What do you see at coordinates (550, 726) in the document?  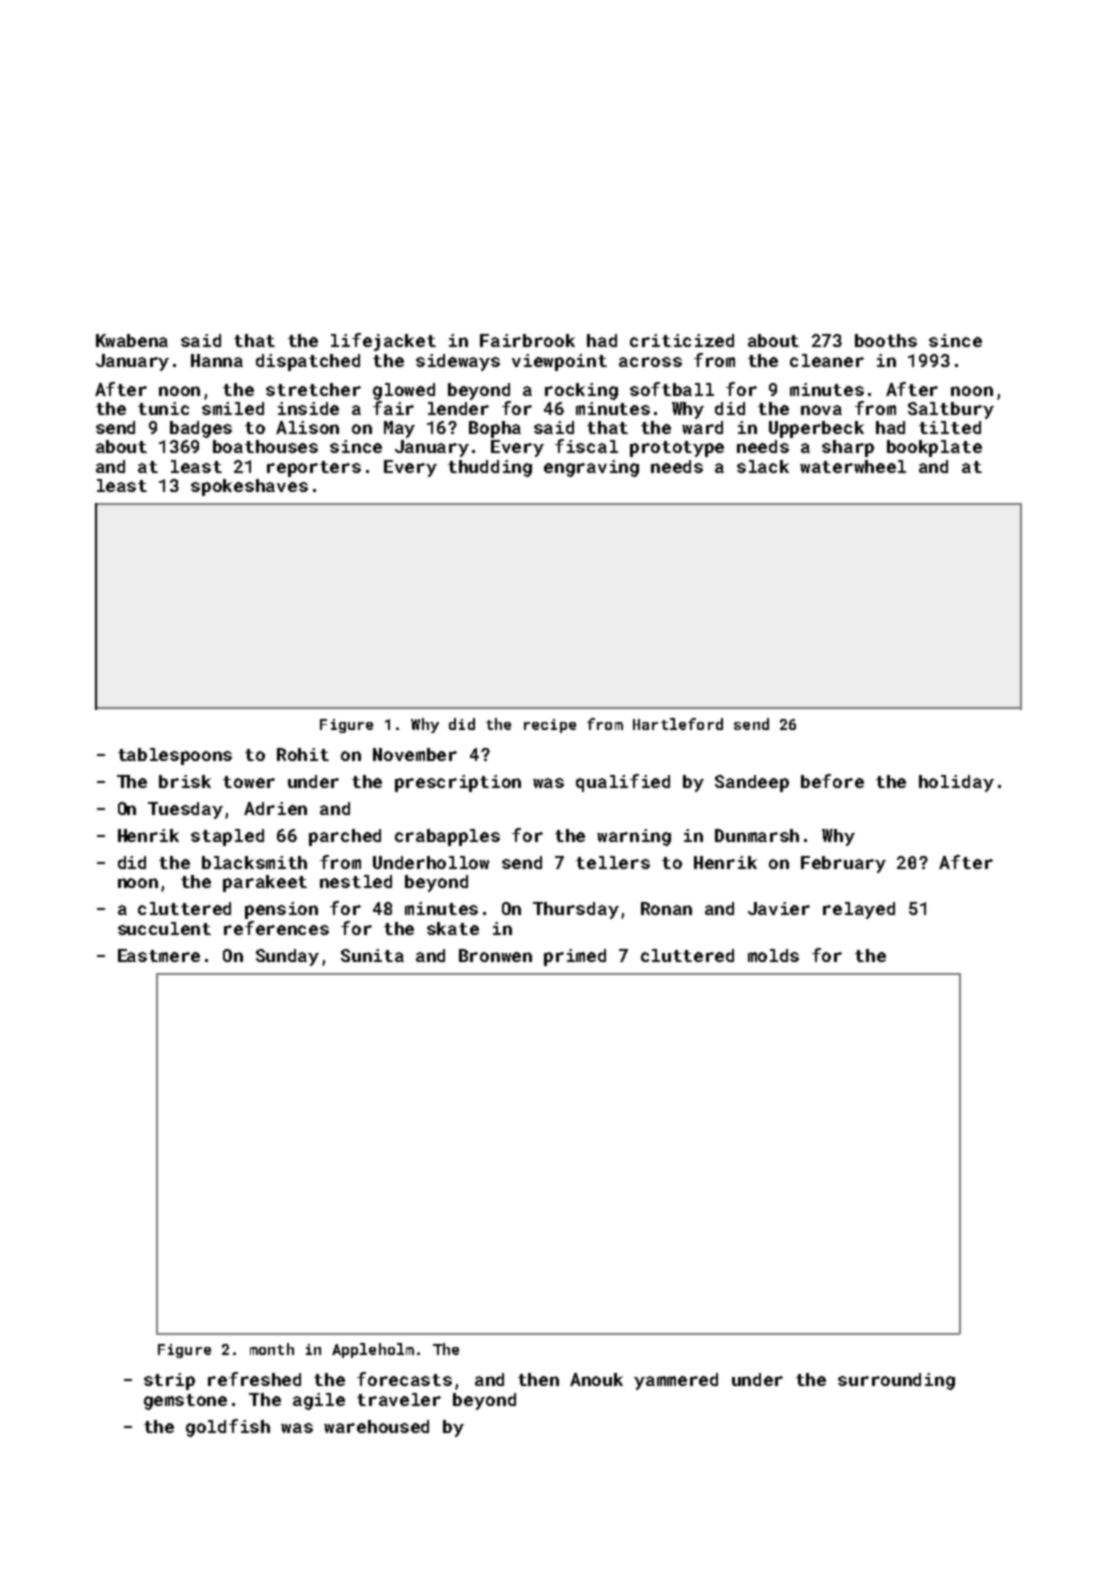 I see `recipe` at bounding box center [550, 726].
